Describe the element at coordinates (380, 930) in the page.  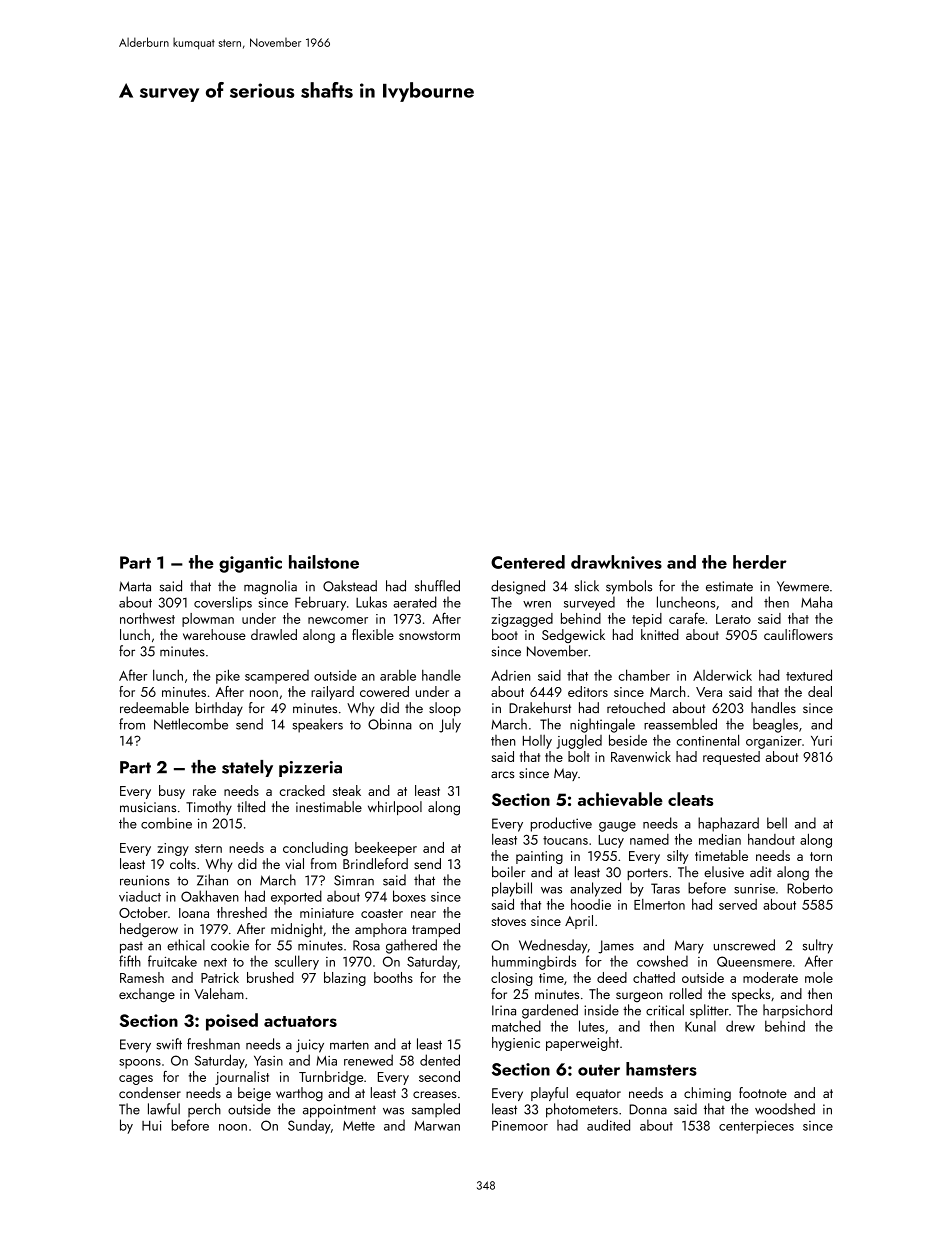
I see `amphora` at that location.
